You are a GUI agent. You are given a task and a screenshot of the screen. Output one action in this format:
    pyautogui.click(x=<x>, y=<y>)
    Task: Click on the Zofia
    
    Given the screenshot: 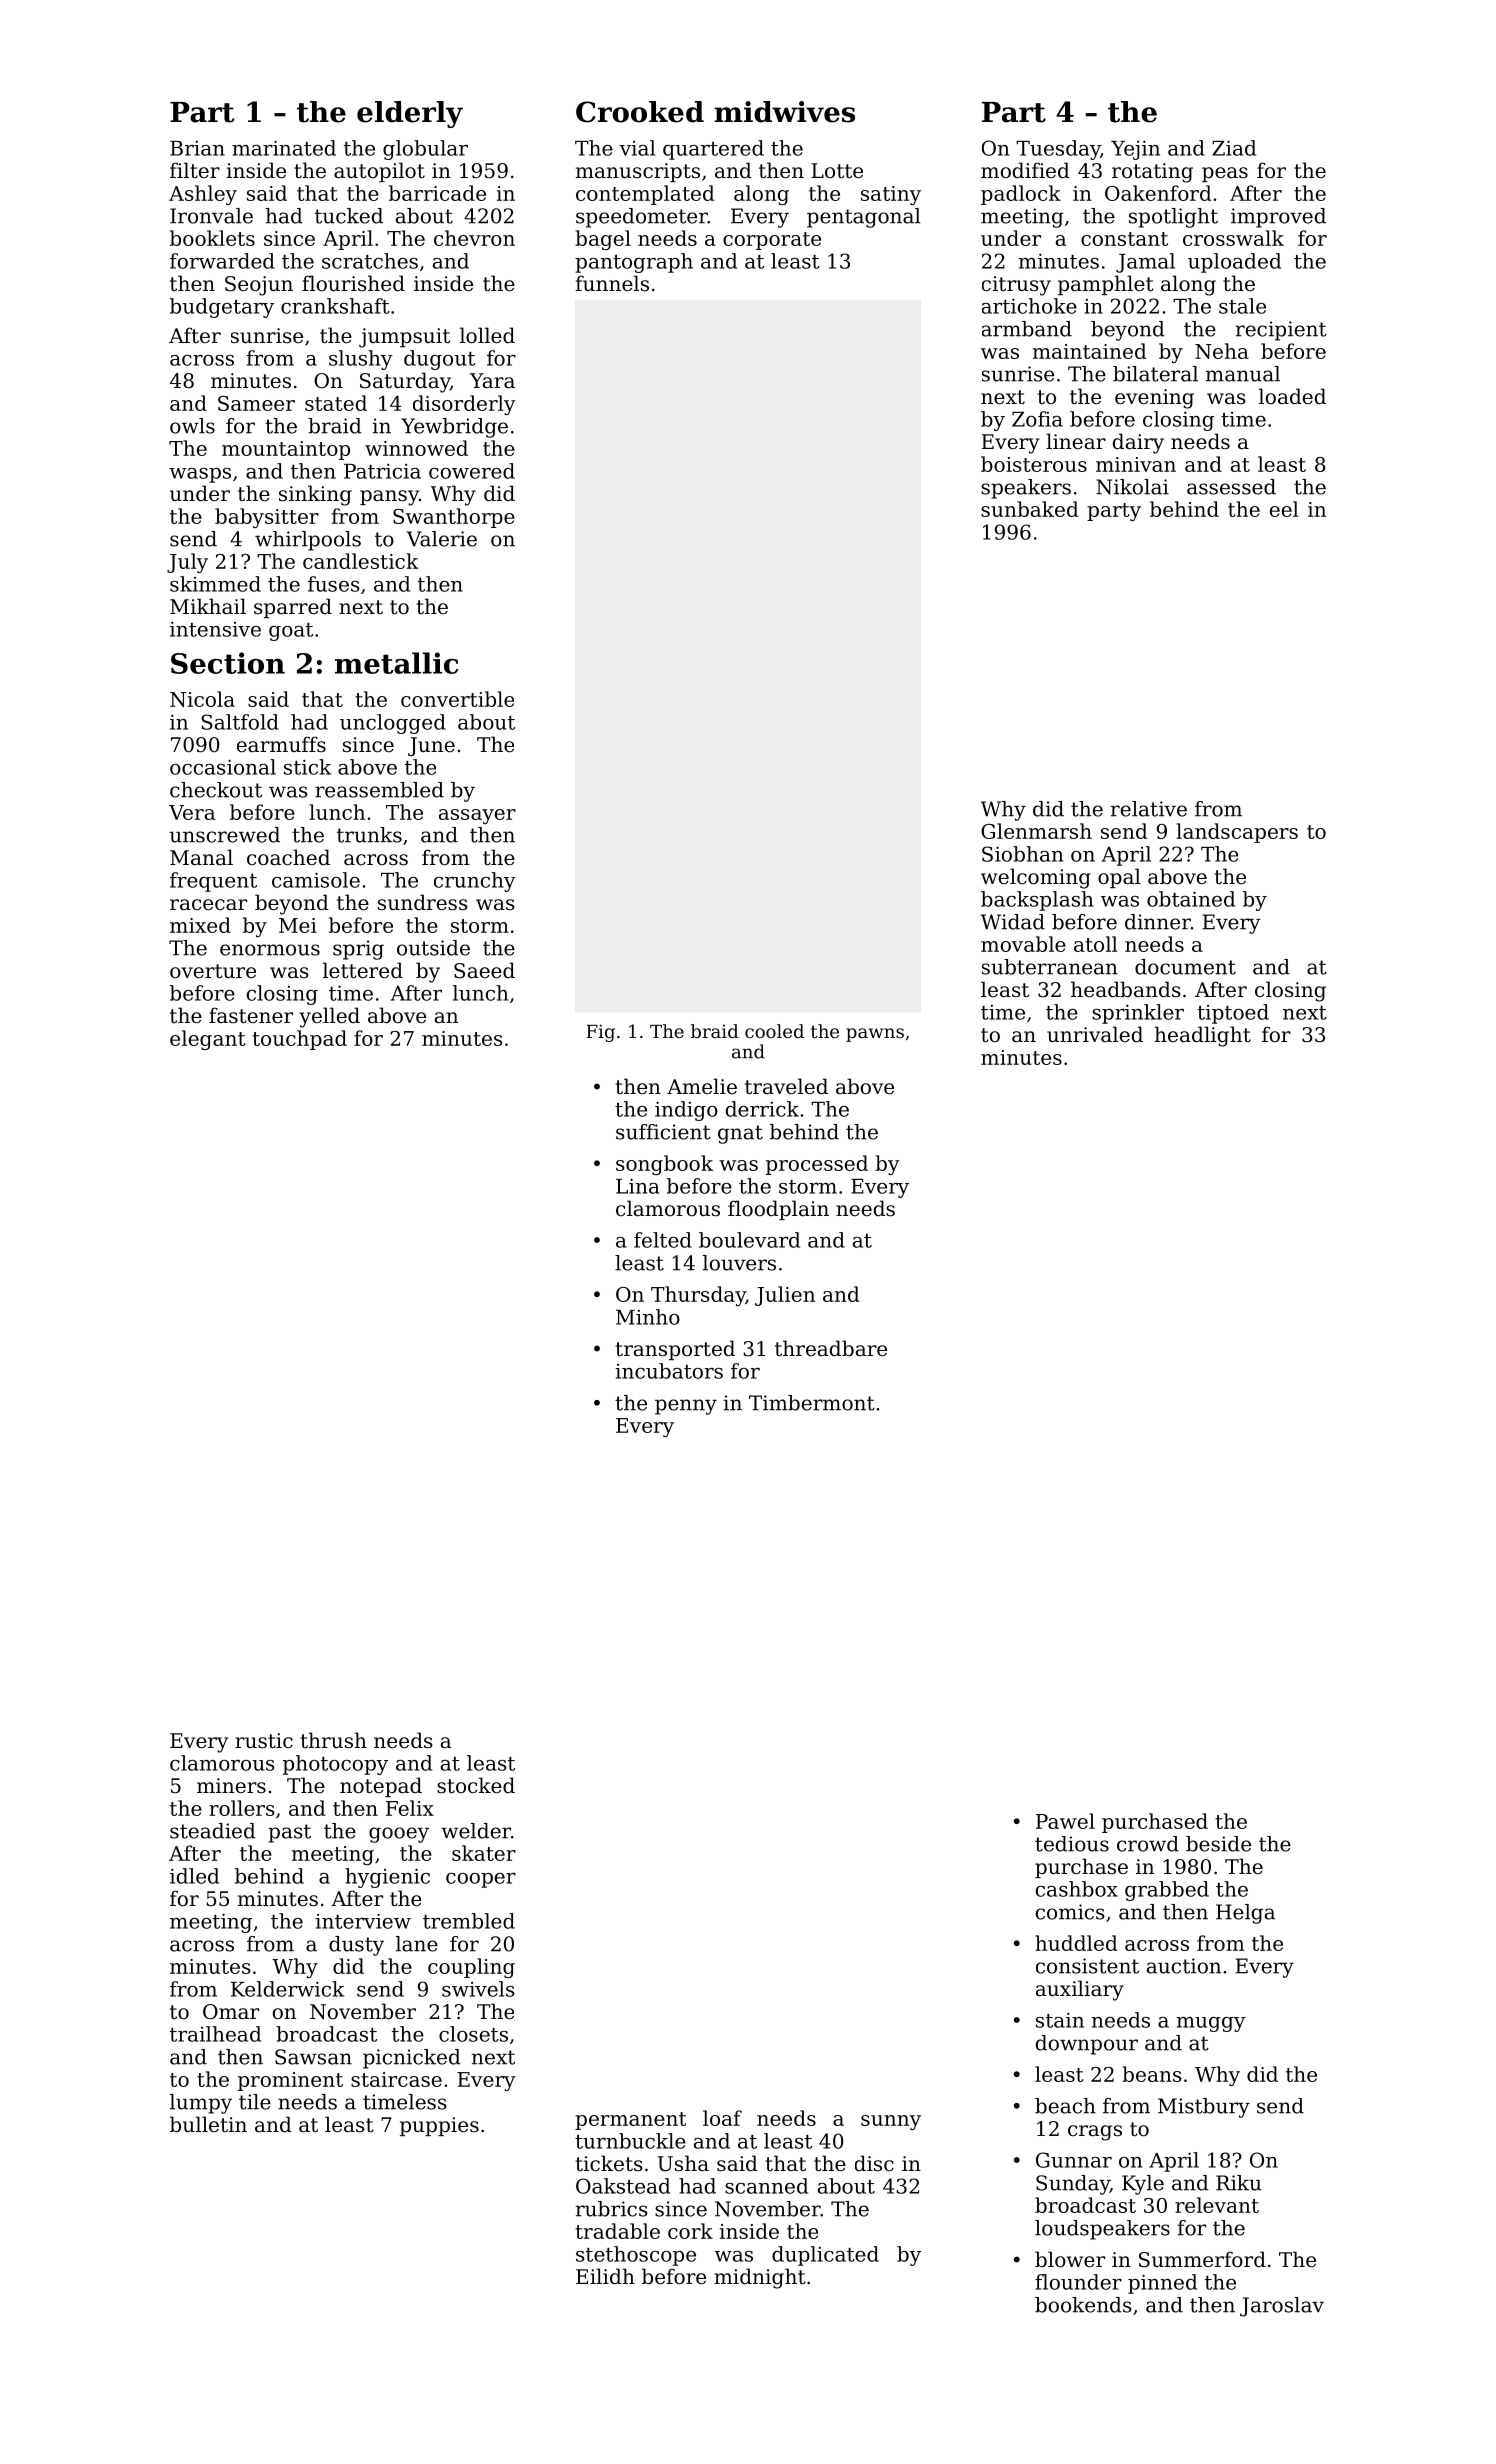 What is the action you would take?
    pyautogui.click(x=1037, y=419)
